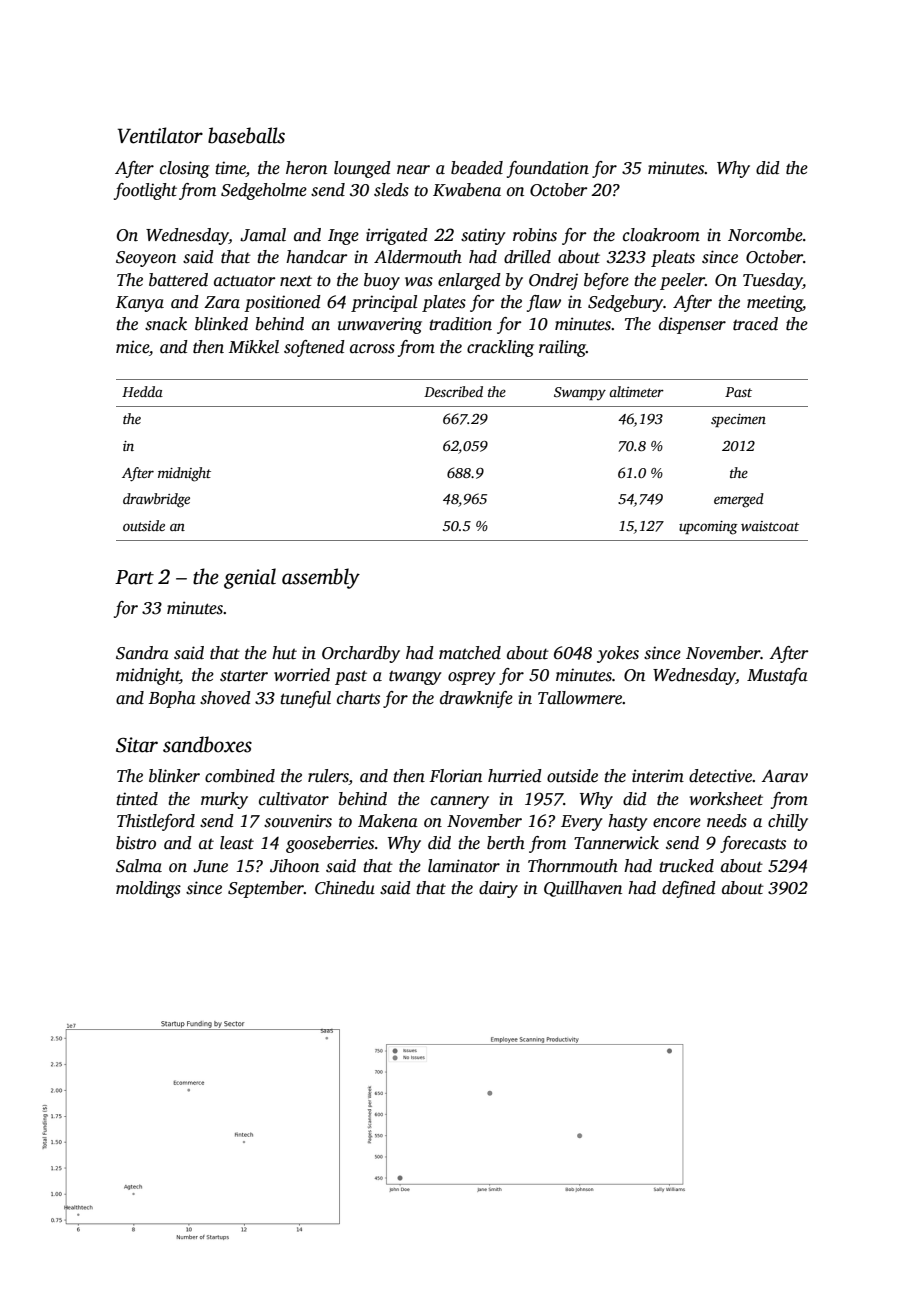 This document has height=1314, width=924. What do you see at coordinates (244, 676) in the document?
I see `starter` at bounding box center [244, 676].
